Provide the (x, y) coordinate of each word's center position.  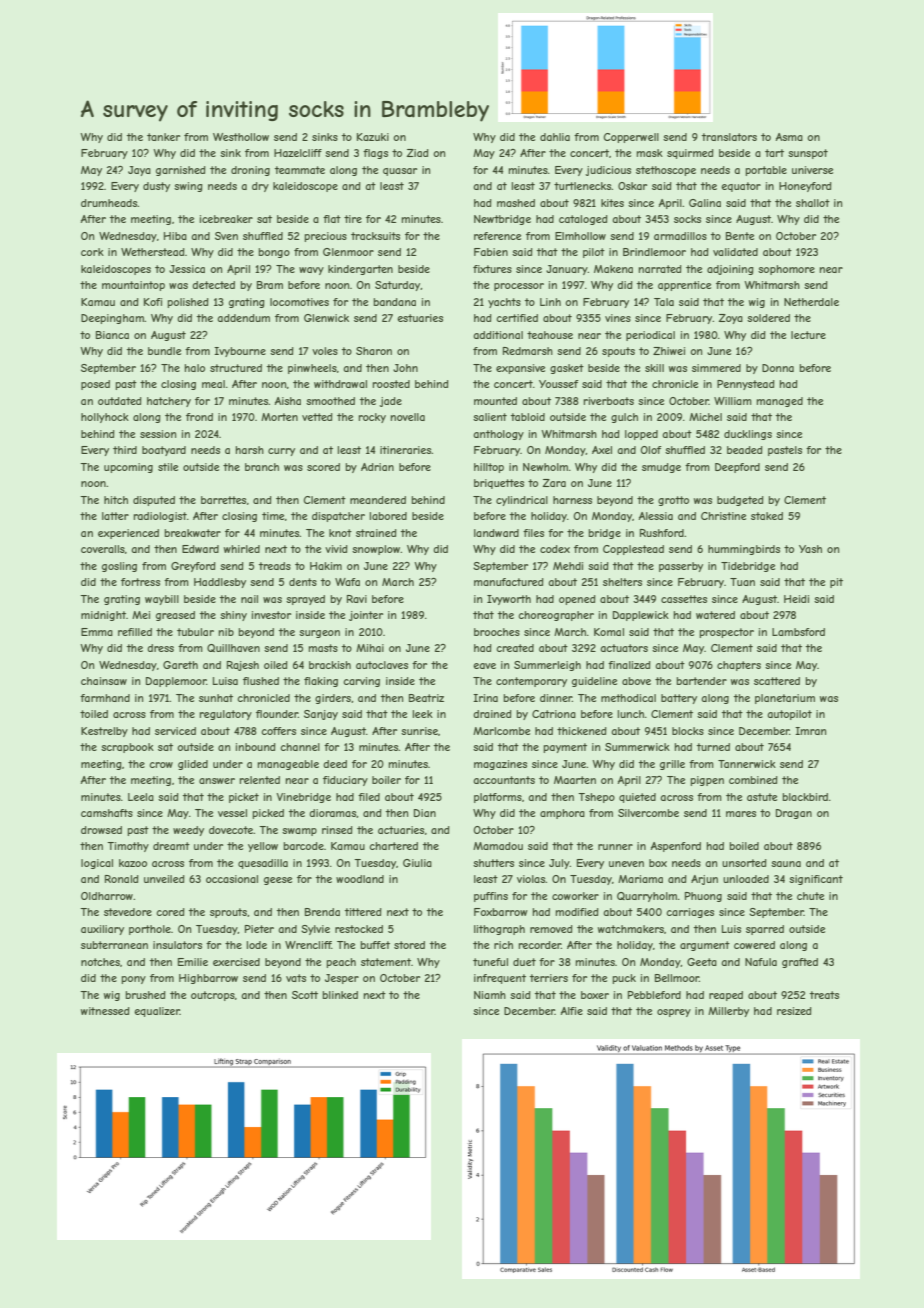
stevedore (128, 912)
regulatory (225, 715)
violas (531, 879)
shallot (813, 203)
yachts (504, 303)
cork (92, 252)
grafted (800, 963)
